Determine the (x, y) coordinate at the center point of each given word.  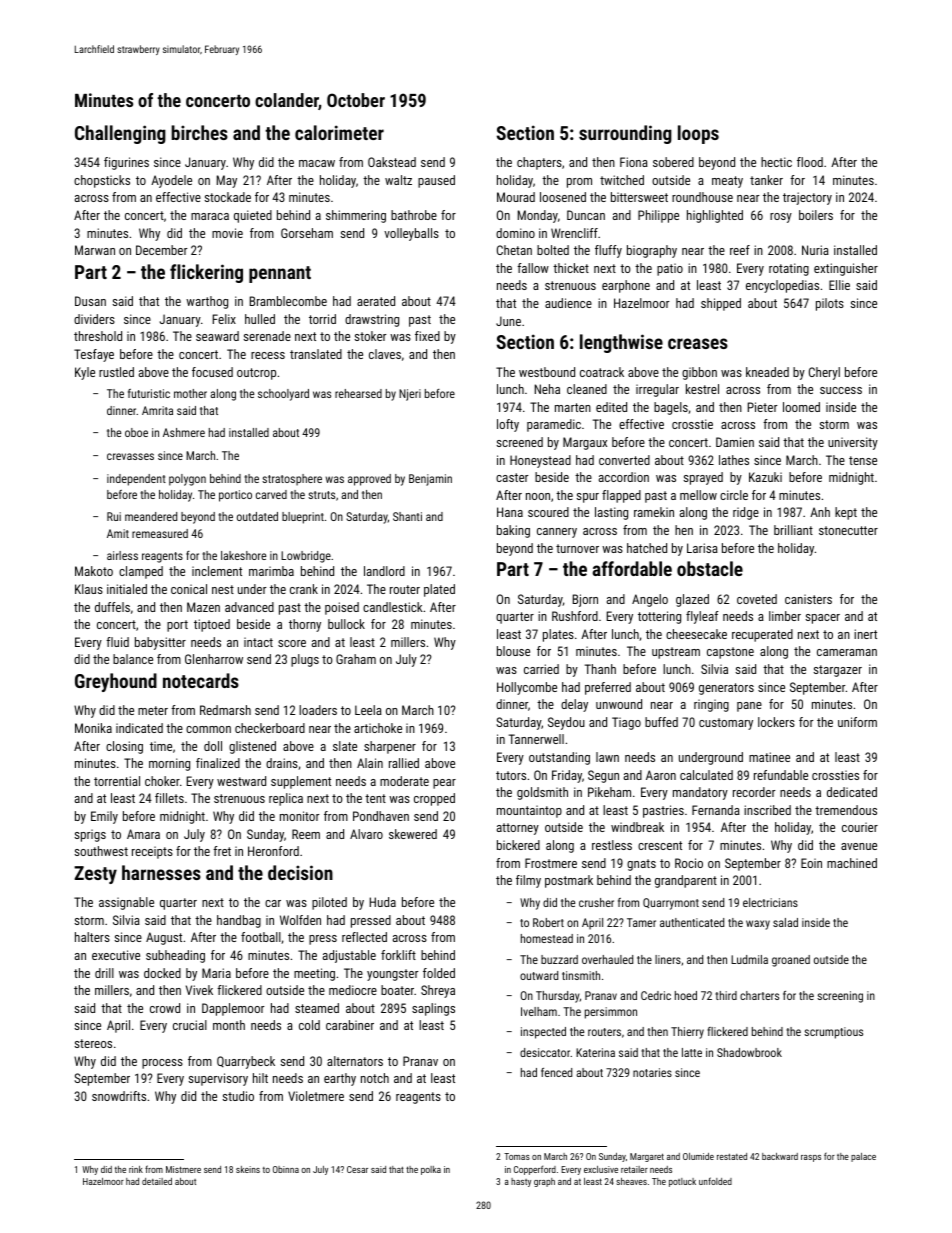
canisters (808, 599)
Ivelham (539, 1011)
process (162, 1064)
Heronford (273, 851)
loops (698, 134)
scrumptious (833, 1033)
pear (444, 784)
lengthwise (621, 343)
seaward (217, 336)
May (227, 181)
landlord (384, 571)
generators (726, 689)
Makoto (94, 571)
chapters (539, 163)
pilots (830, 304)
